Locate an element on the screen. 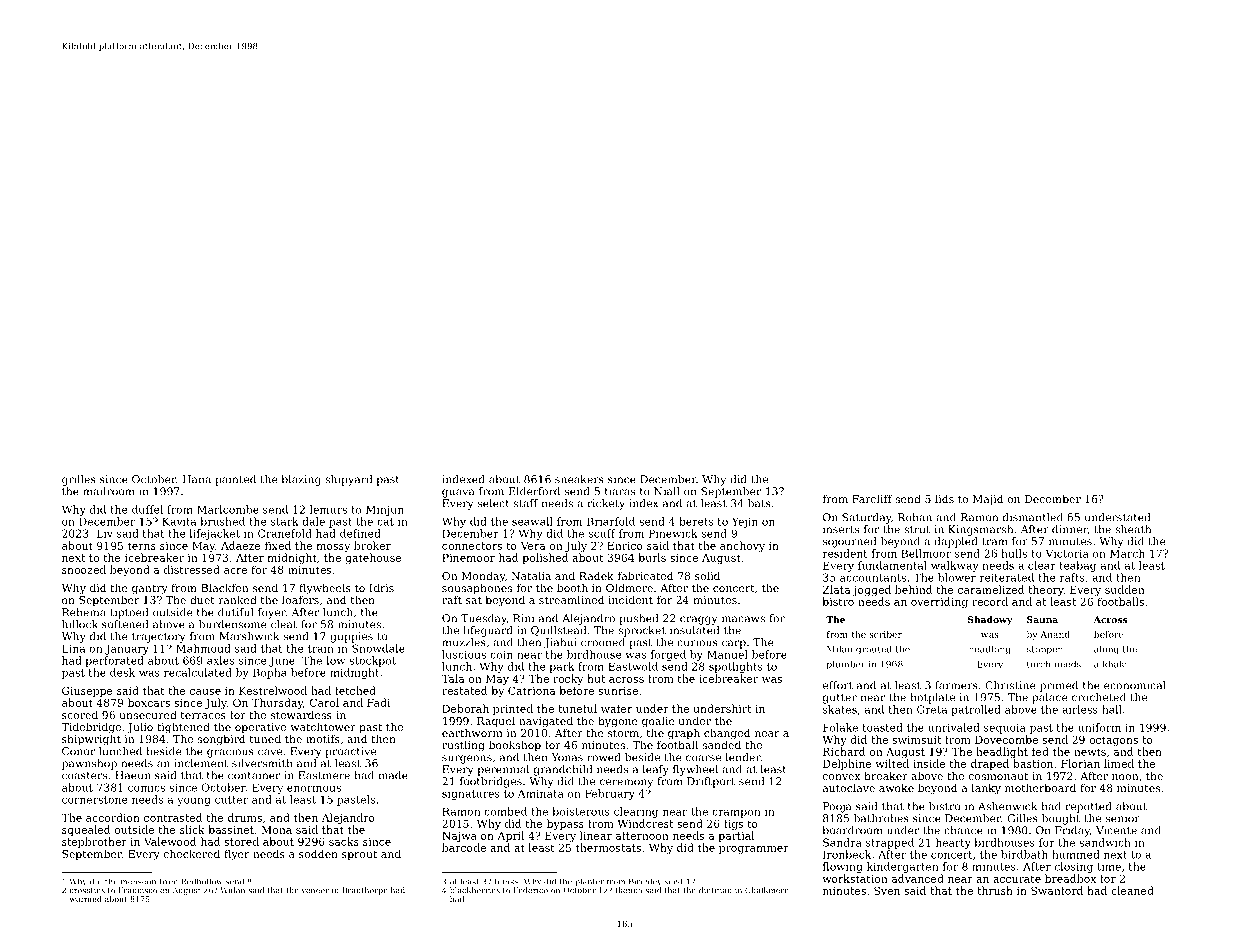 This screenshot has width=1233, height=952. silversmith is located at coordinates (262, 763).
